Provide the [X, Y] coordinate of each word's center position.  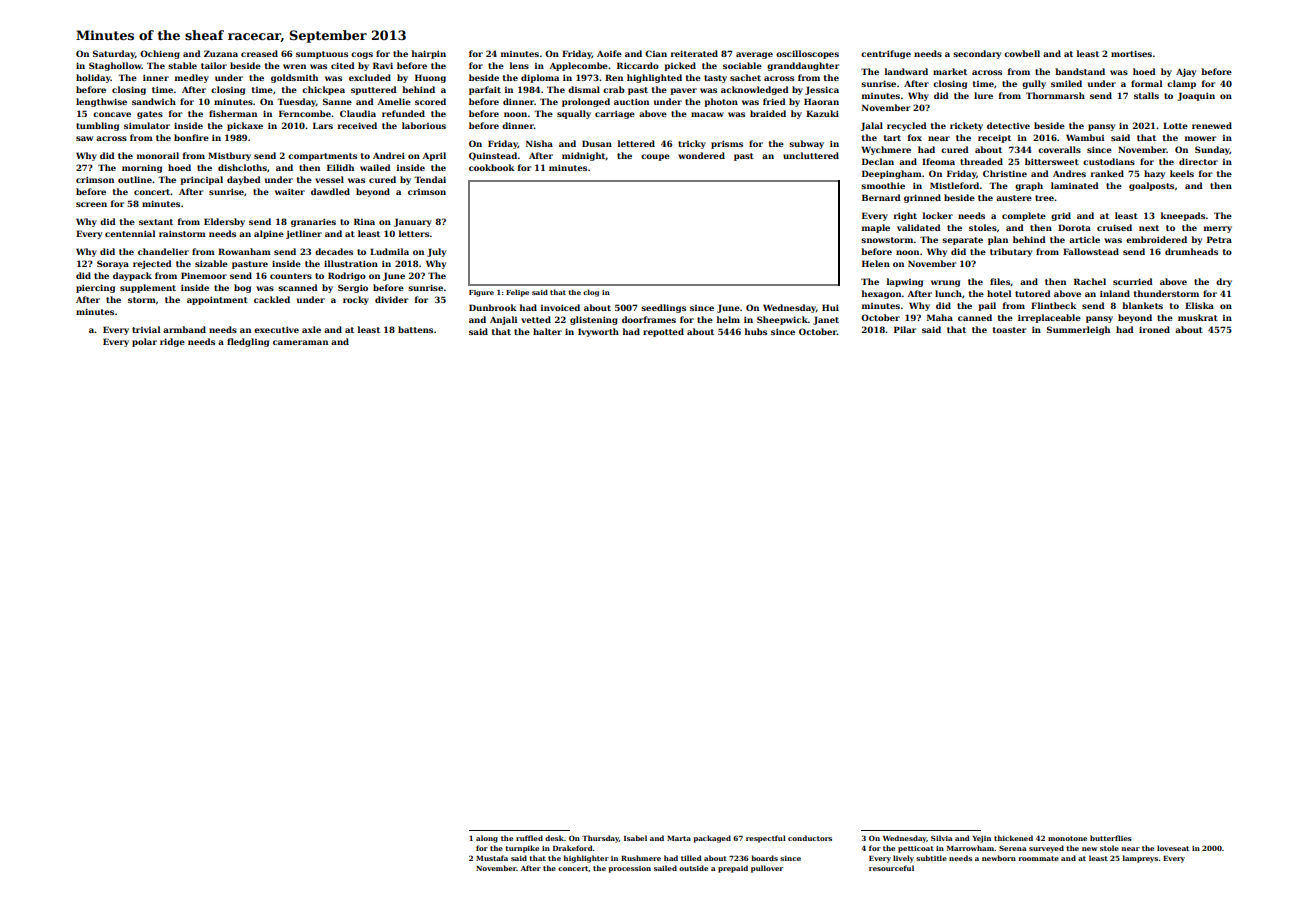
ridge [172, 342]
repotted [663, 332]
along [487, 839]
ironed [1154, 329]
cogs [362, 55]
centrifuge [886, 54]
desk [554, 838]
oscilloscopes [807, 54]
